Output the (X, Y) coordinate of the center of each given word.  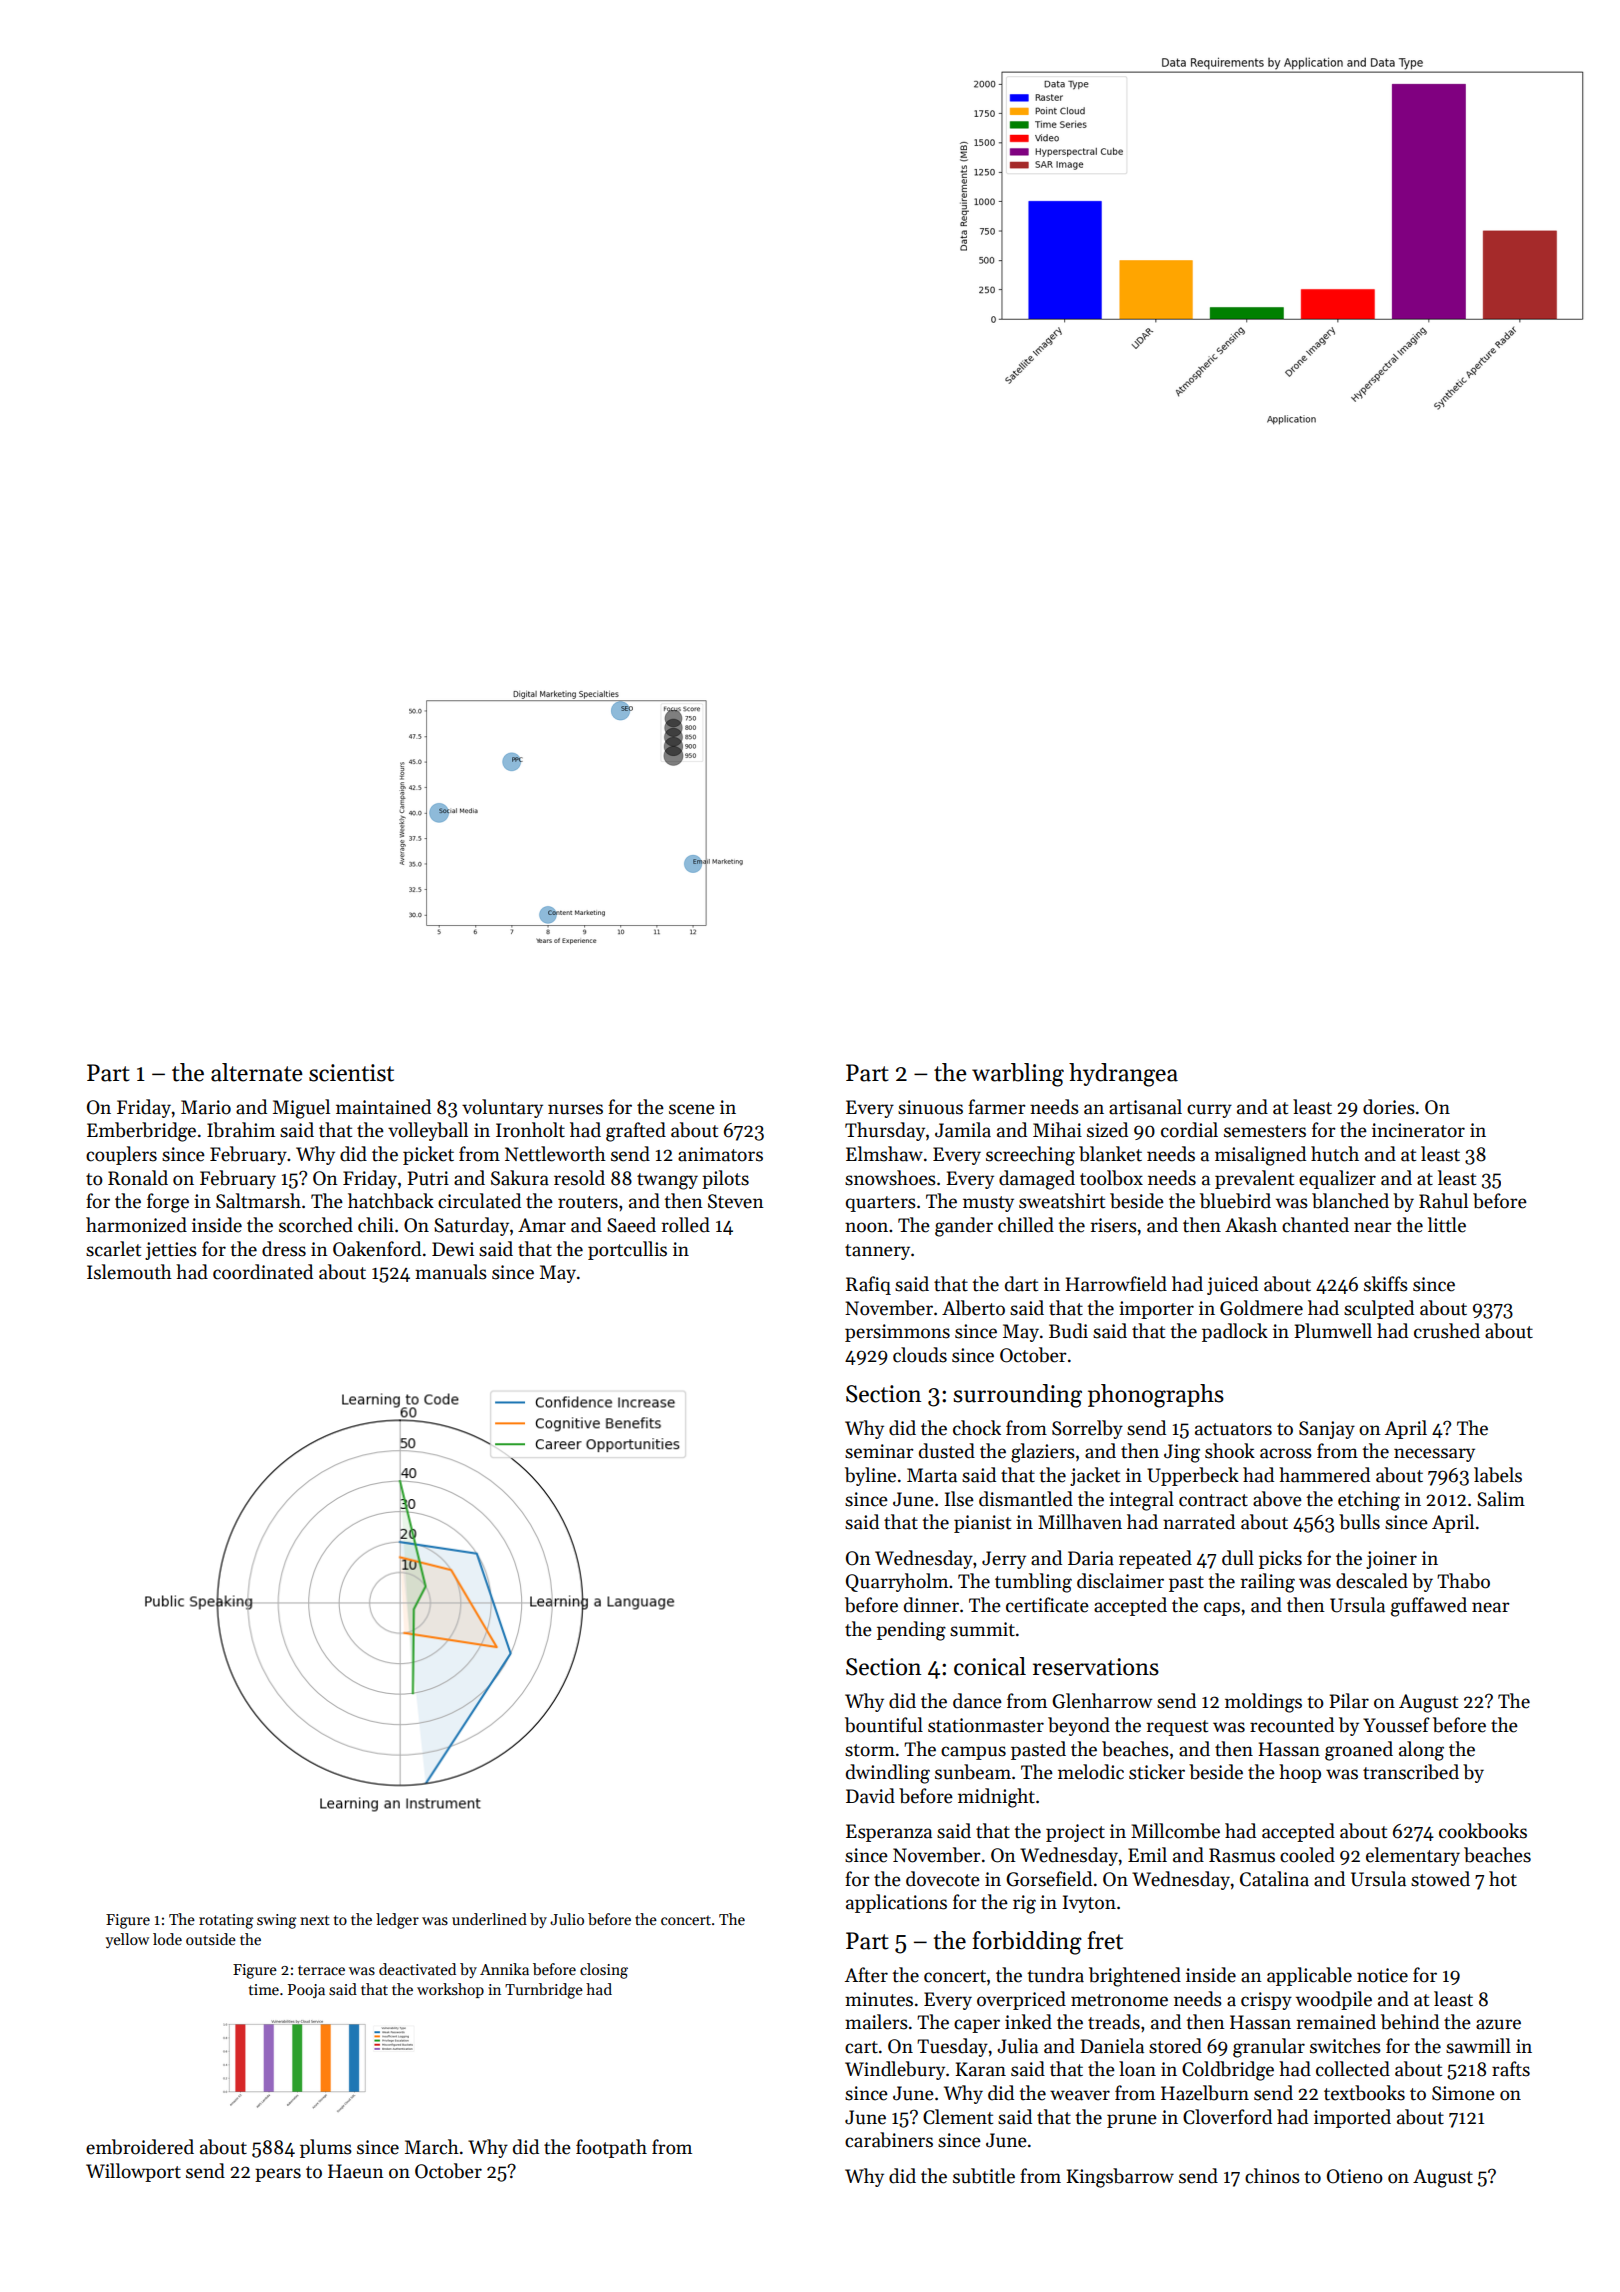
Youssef (1396, 1725)
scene (692, 1109)
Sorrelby (1087, 1429)
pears (278, 2175)
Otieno (1355, 2176)
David (870, 1796)
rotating (226, 1921)
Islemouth (129, 1272)
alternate (257, 1072)
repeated (1155, 1559)
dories (1389, 1107)
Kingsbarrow (1120, 2178)
